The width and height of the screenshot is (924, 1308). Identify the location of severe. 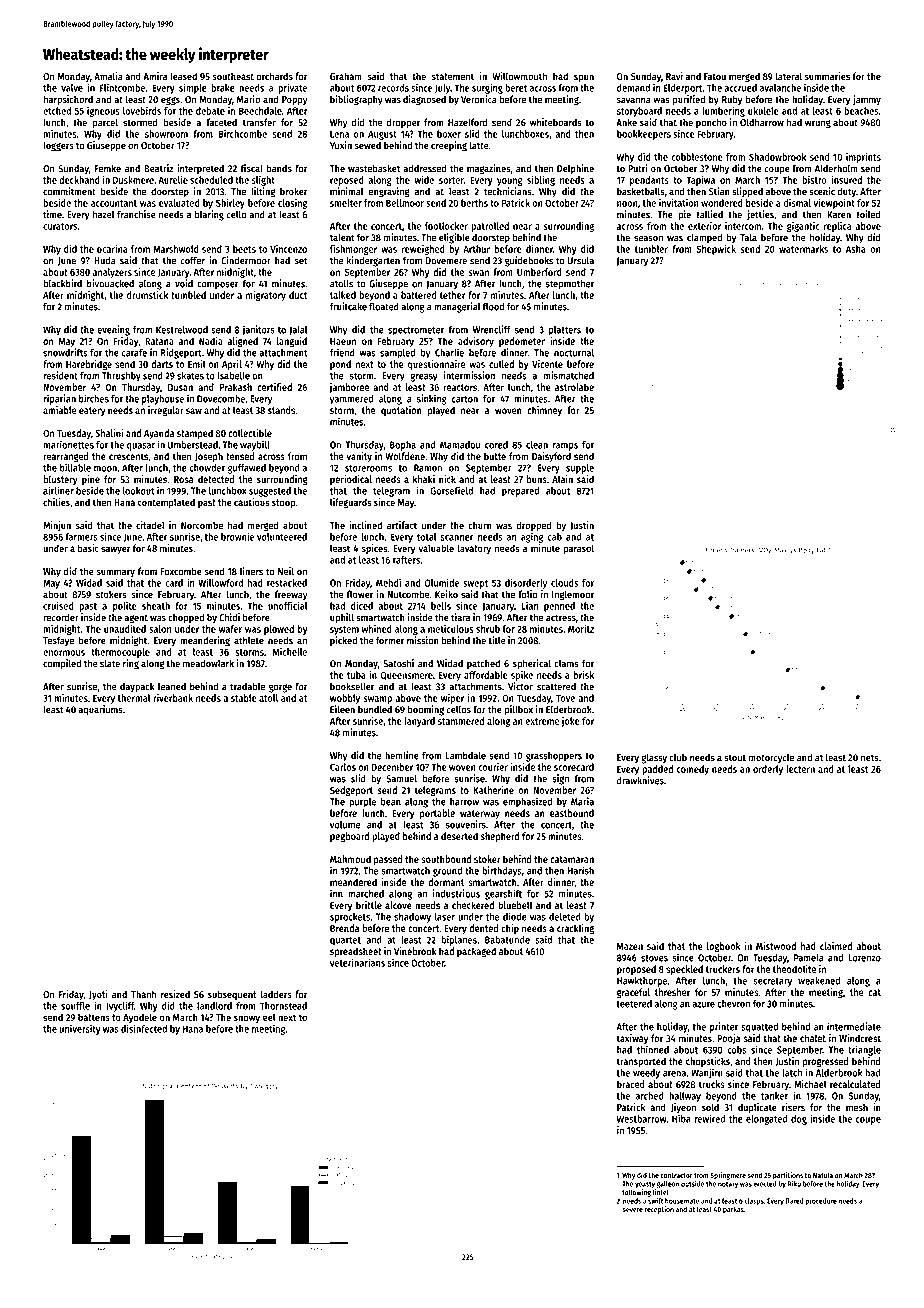
(633, 1210).
